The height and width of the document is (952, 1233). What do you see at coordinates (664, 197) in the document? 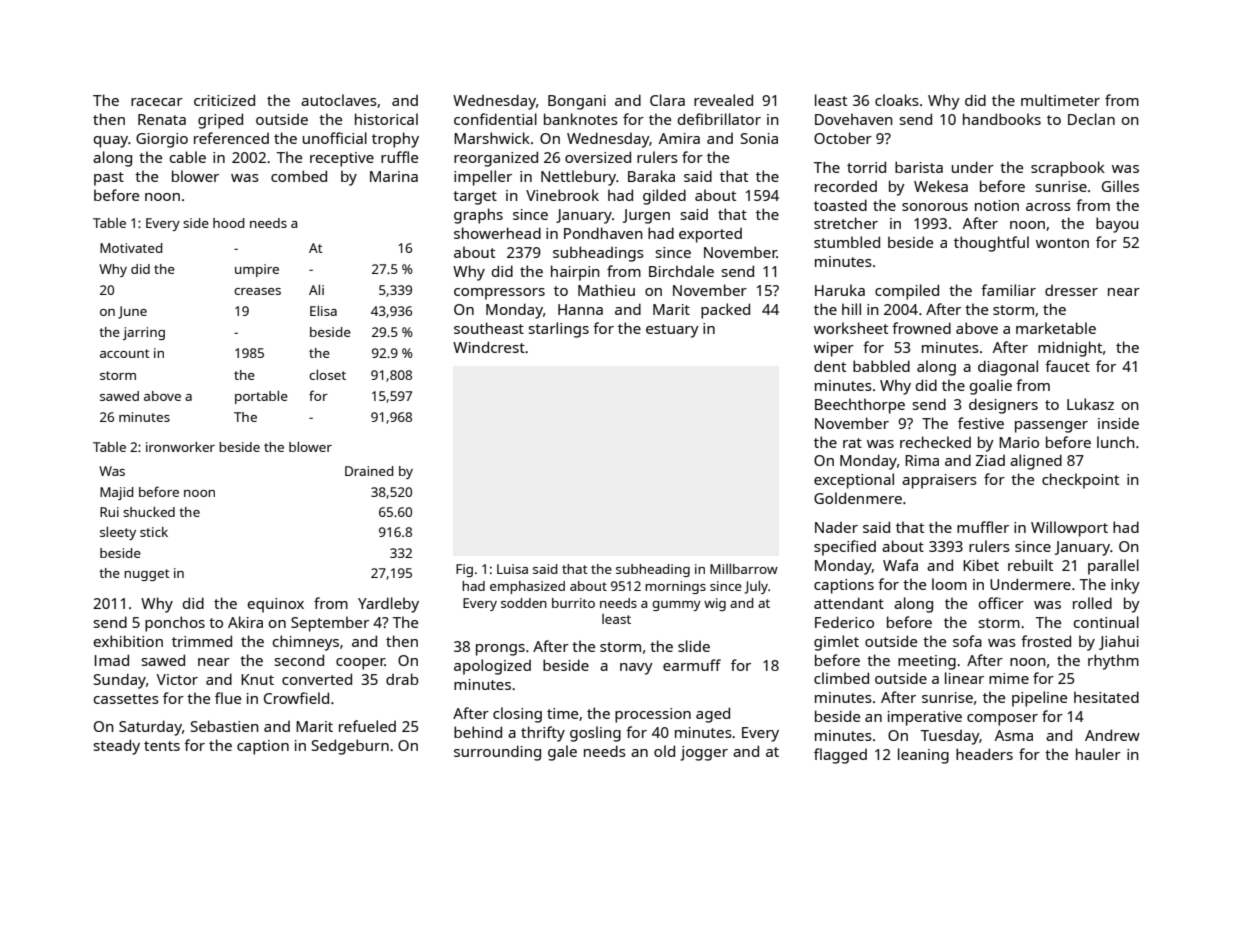
I see `gilded` at bounding box center [664, 197].
